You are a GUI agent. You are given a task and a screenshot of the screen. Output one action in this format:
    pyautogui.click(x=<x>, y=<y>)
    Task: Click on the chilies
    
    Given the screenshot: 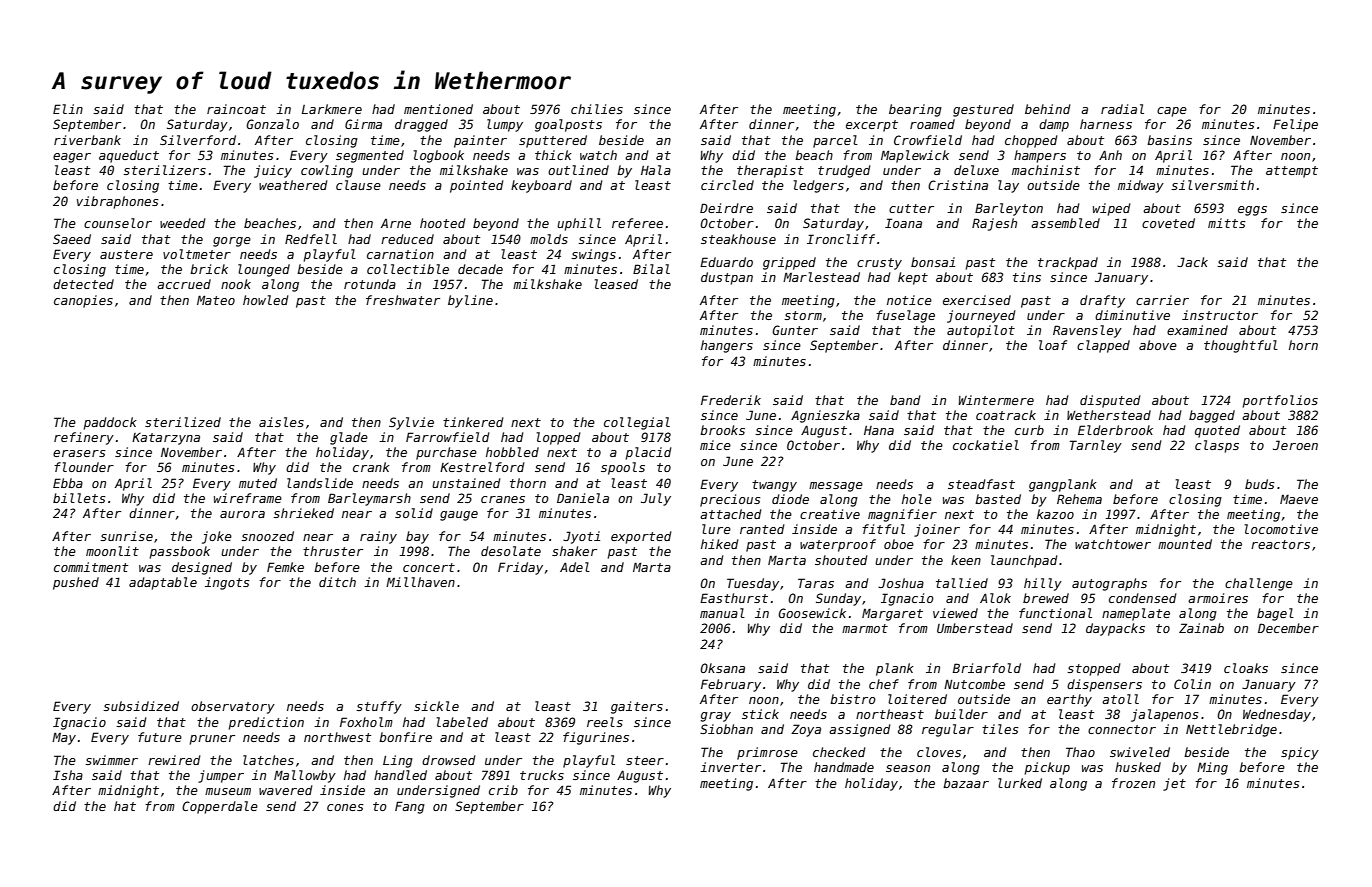 What is the action you would take?
    pyautogui.click(x=597, y=109)
